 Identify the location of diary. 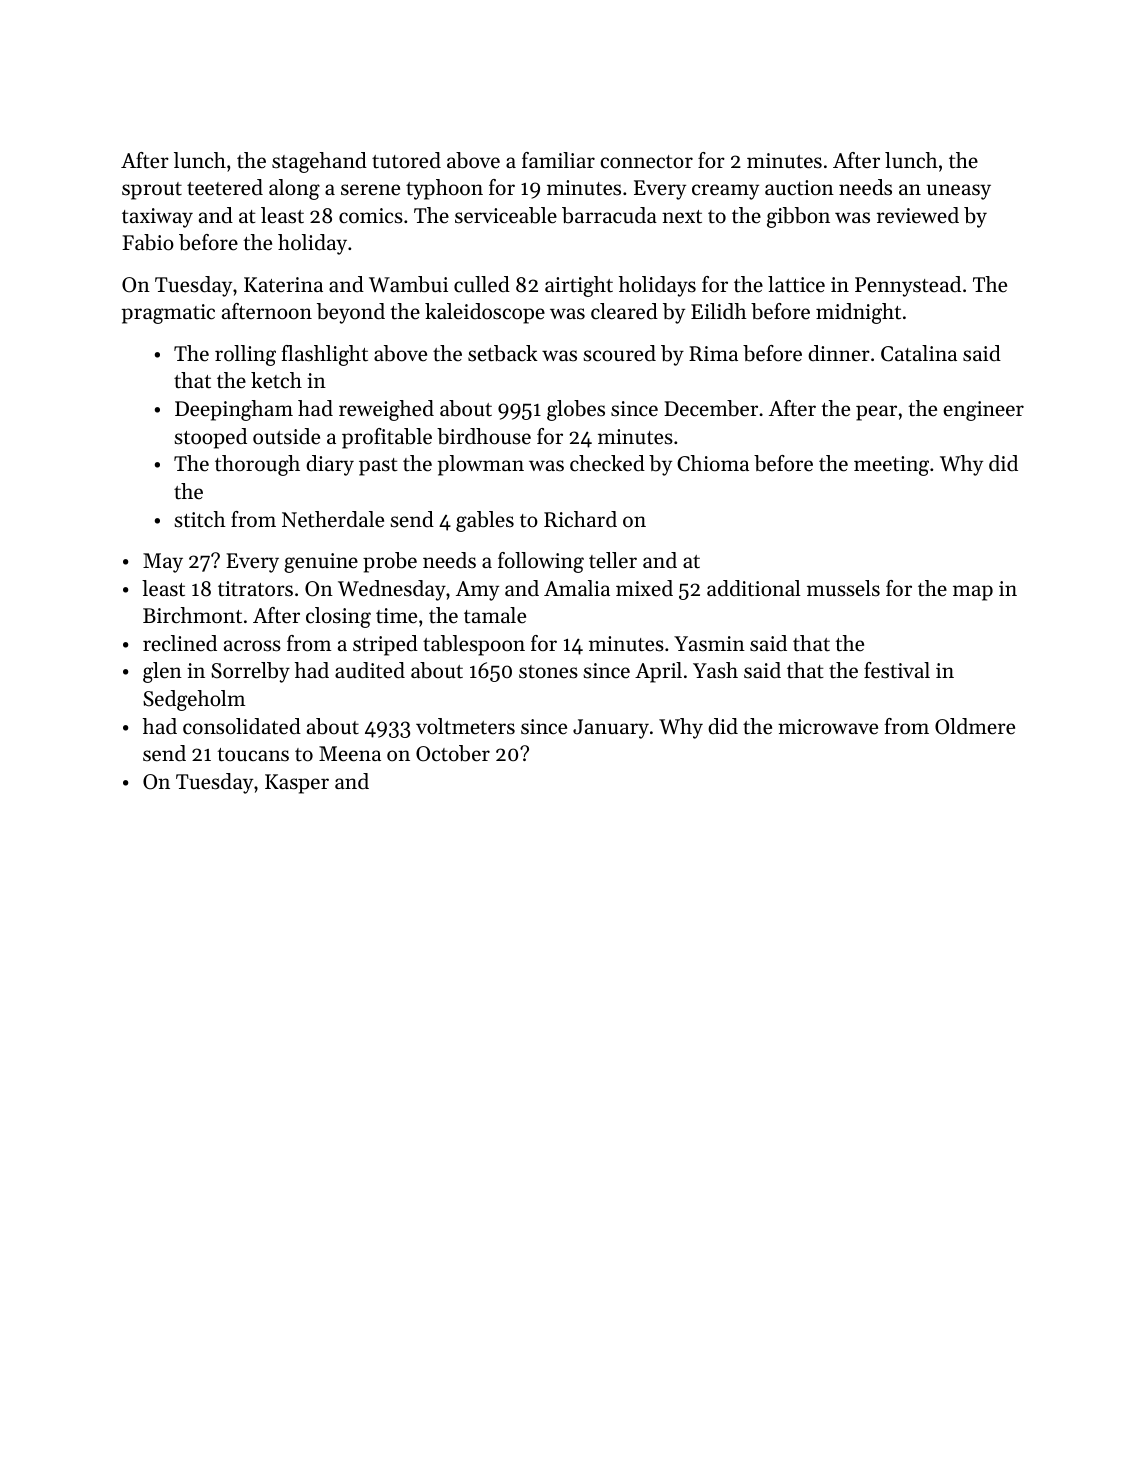
(330, 465).
